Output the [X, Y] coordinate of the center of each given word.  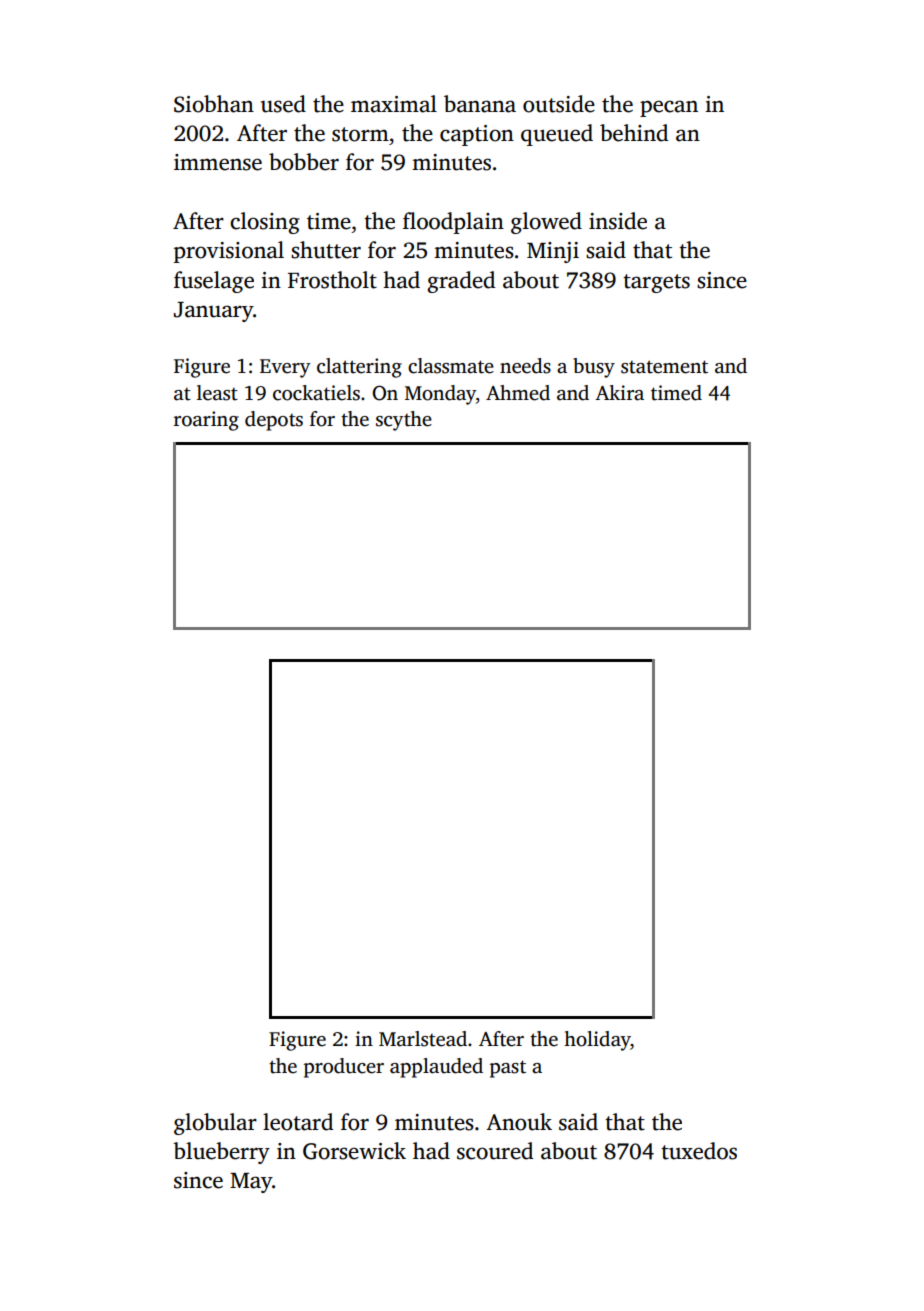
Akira [619, 393]
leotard [298, 1122]
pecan [669, 108]
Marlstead [423, 1039]
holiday [597, 1041]
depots [274, 421]
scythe [404, 421]
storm [360, 134]
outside [559, 104]
